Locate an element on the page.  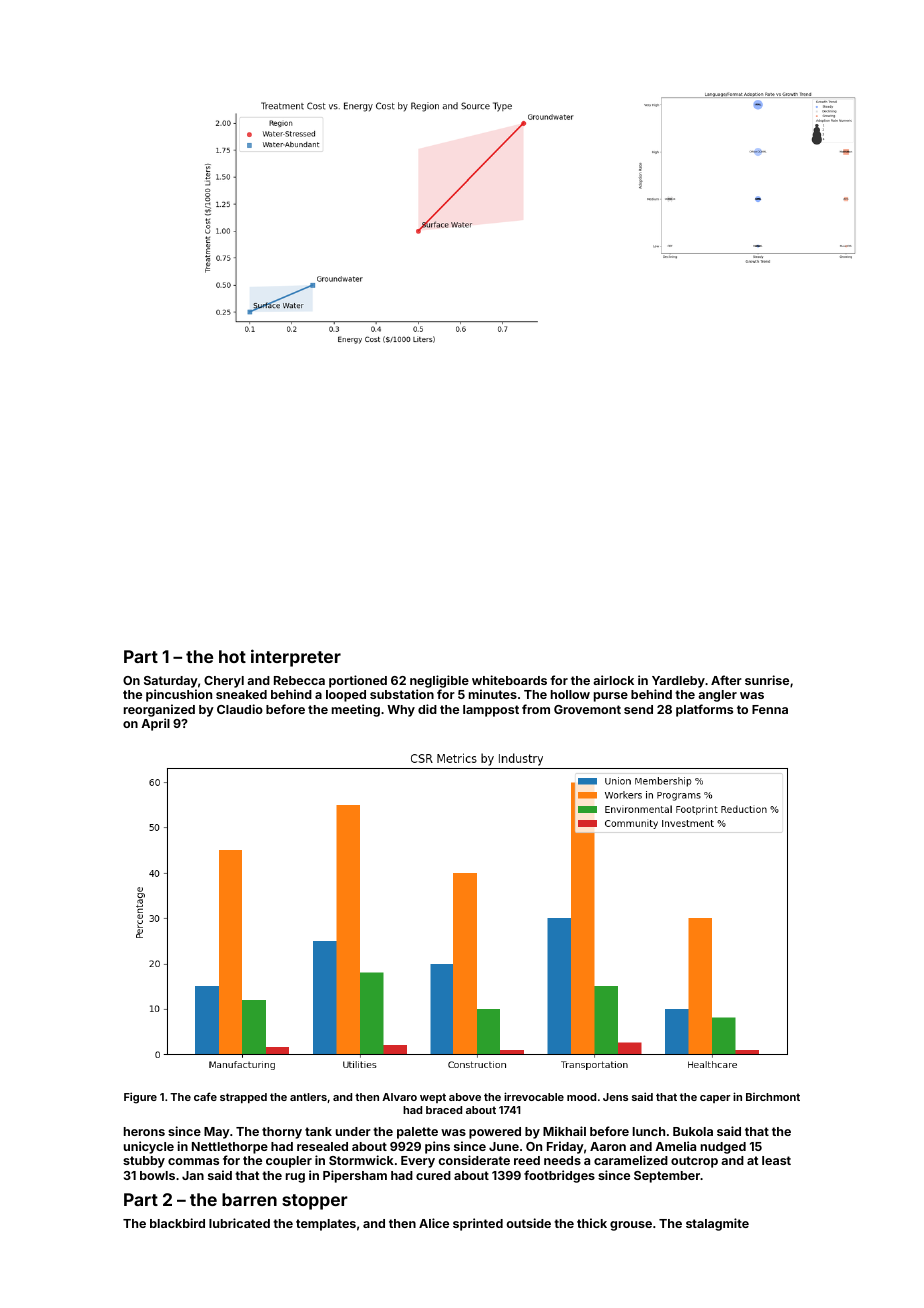
Birchmont is located at coordinates (773, 1097).
